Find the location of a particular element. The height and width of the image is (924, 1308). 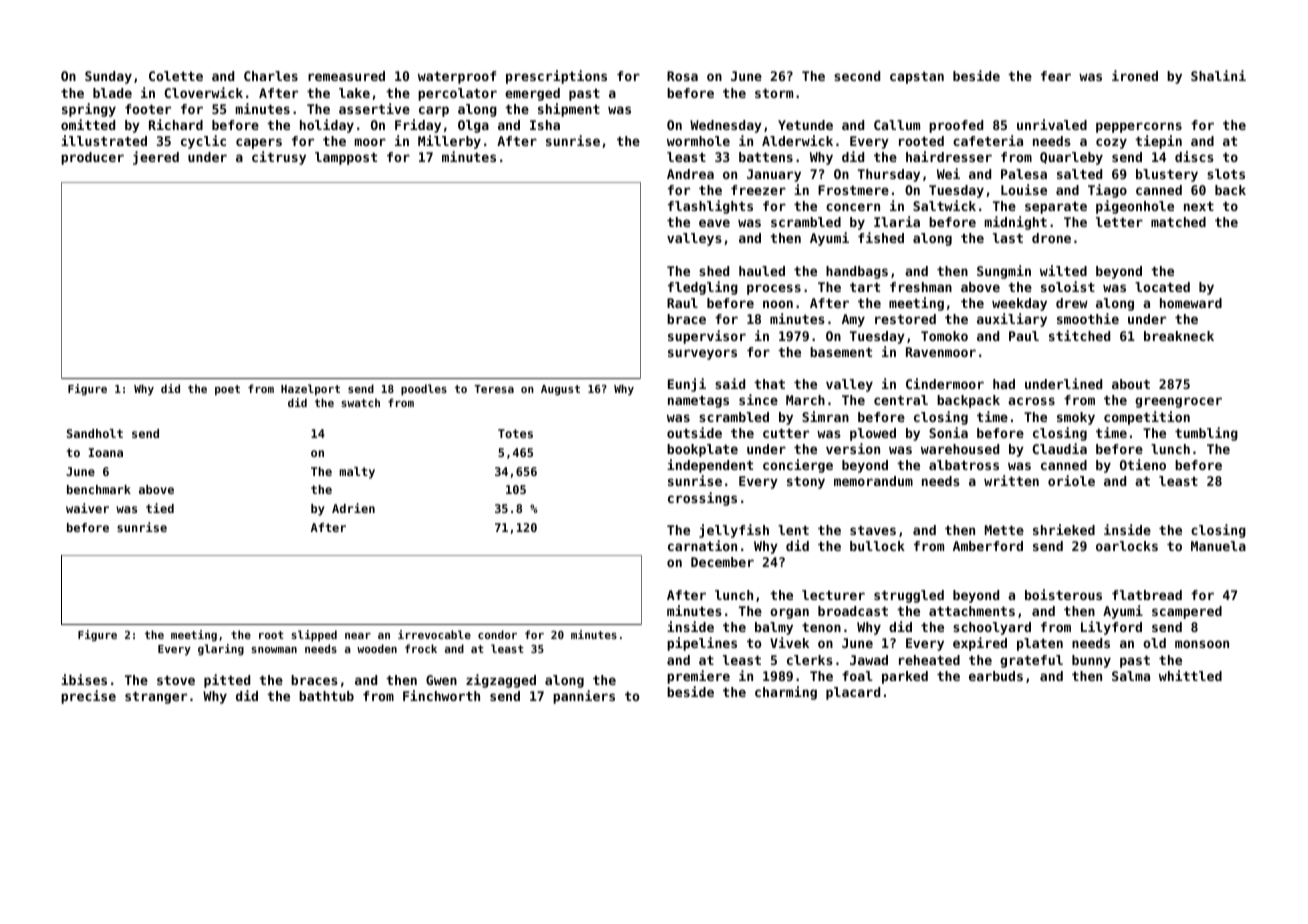

poet is located at coordinates (227, 390).
